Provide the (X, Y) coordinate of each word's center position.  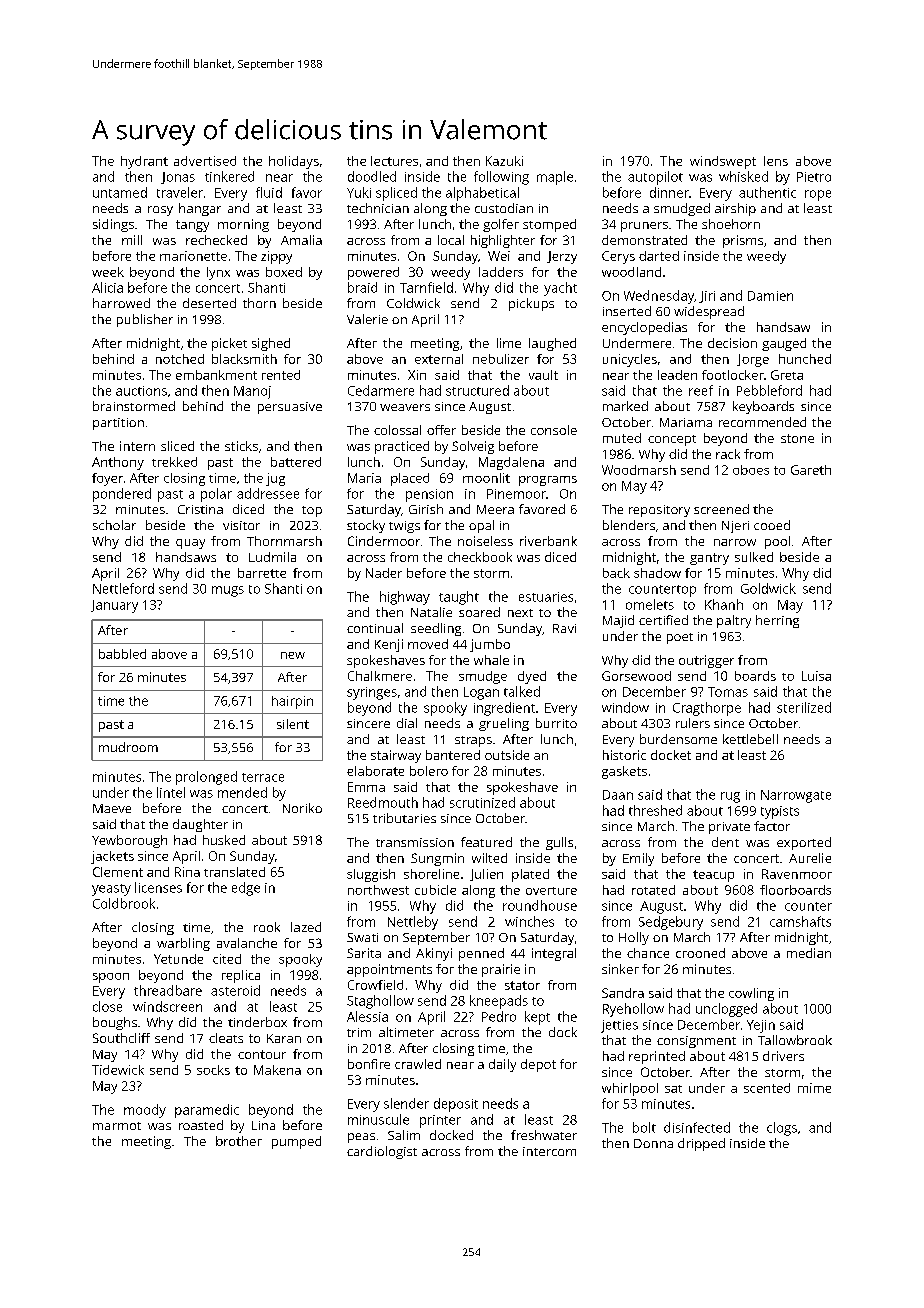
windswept (723, 162)
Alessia (367, 1016)
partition (118, 424)
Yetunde (178, 959)
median (809, 953)
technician (378, 208)
